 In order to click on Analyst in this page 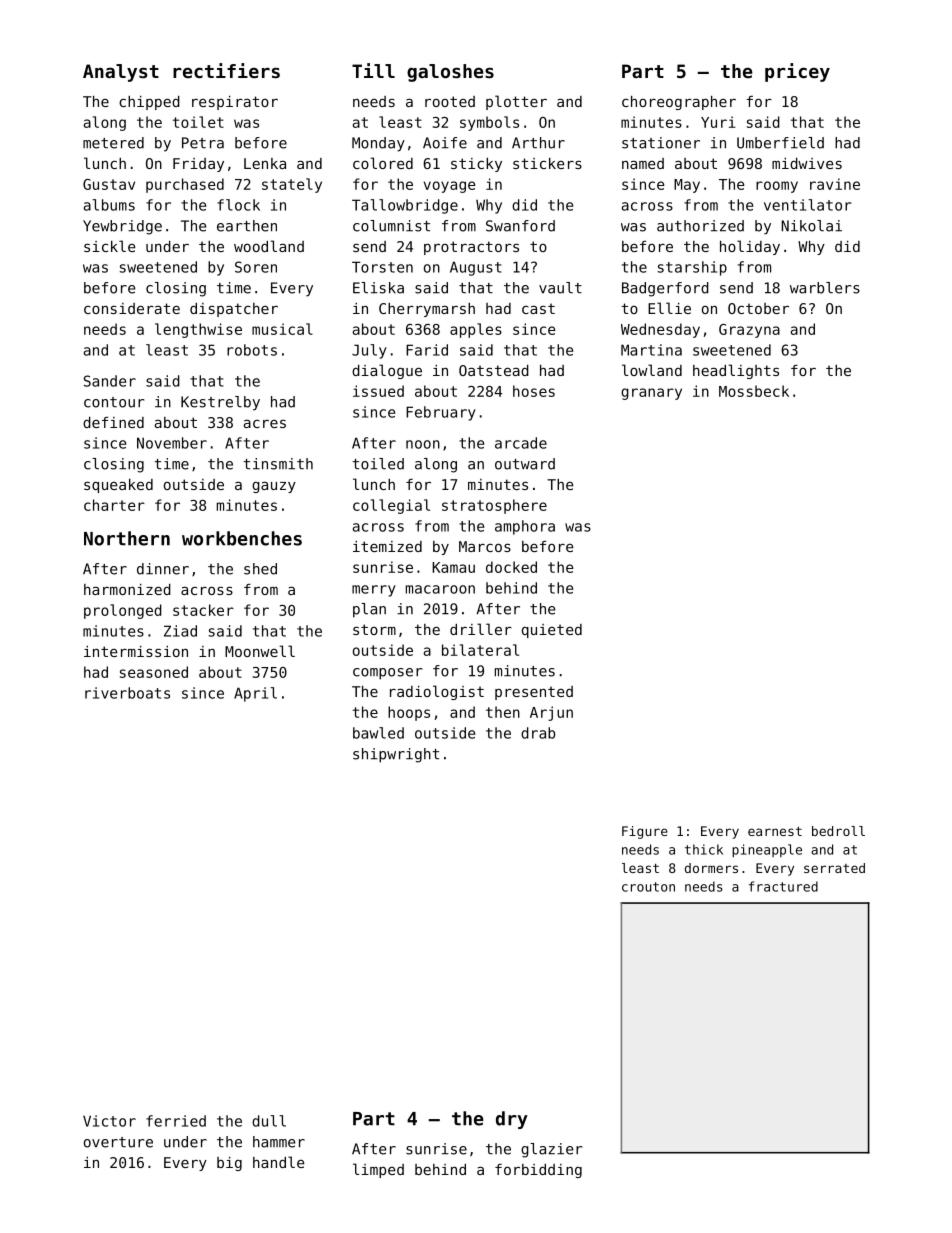, I will do `click(121, 73)`.
